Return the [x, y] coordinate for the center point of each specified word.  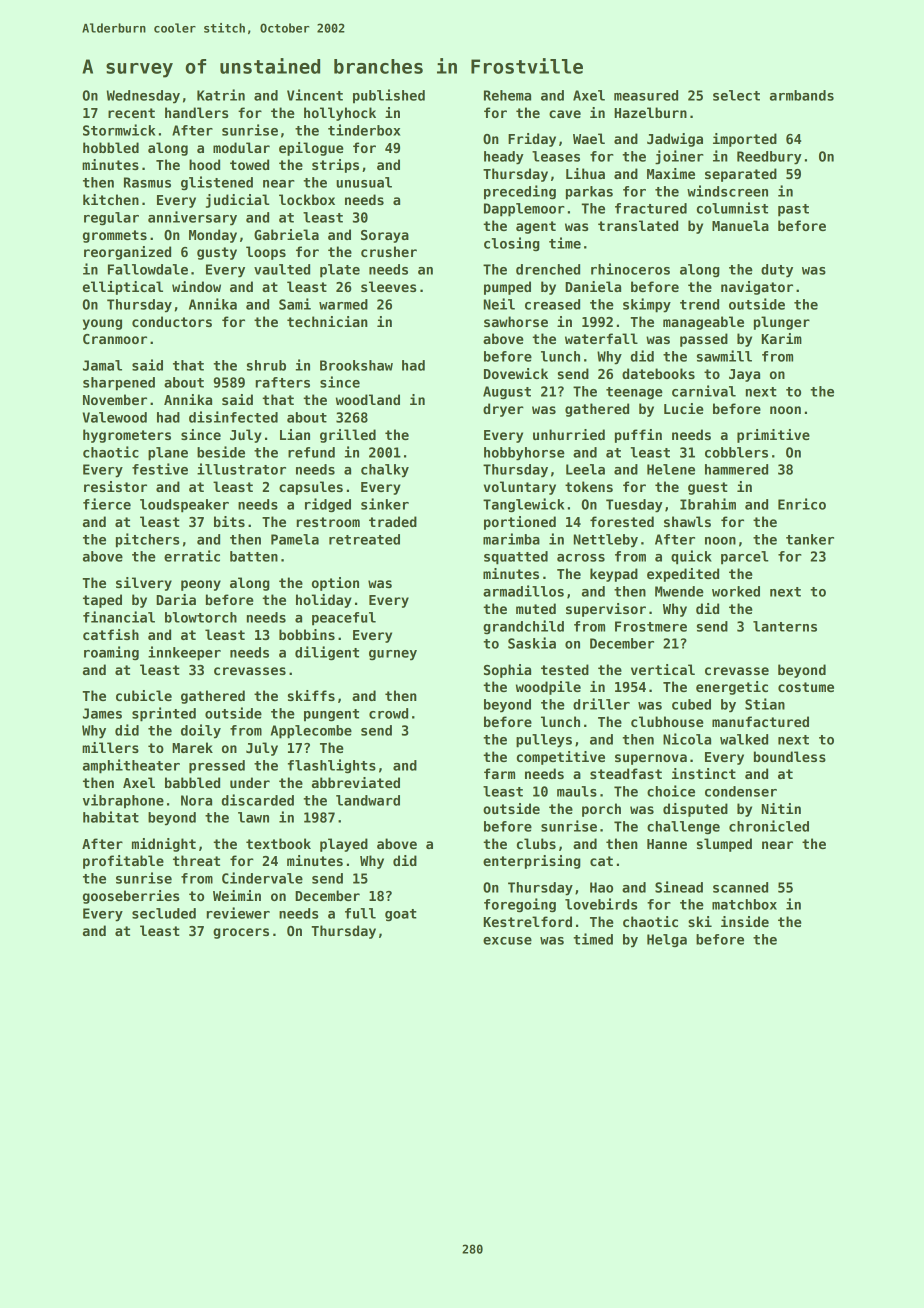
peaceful [344, 619]
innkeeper [184, 653]
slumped [724, 845]
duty [777, 271]
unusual [364, 182]
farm [499, 773]
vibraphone [123, 801]
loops [266, 253]
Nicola [687, 739]
